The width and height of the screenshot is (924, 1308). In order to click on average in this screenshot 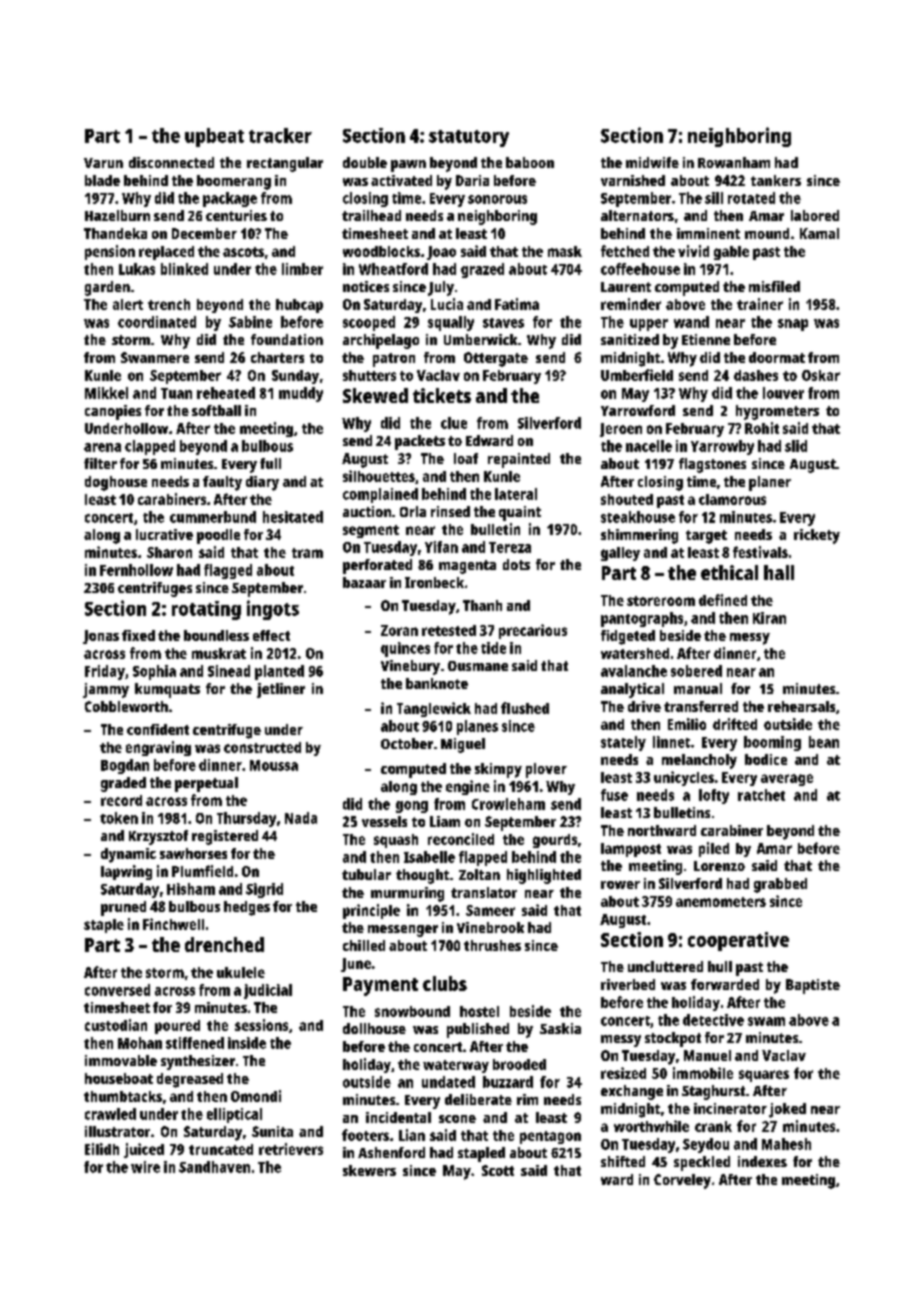, I will do `click(787, 780)`.
